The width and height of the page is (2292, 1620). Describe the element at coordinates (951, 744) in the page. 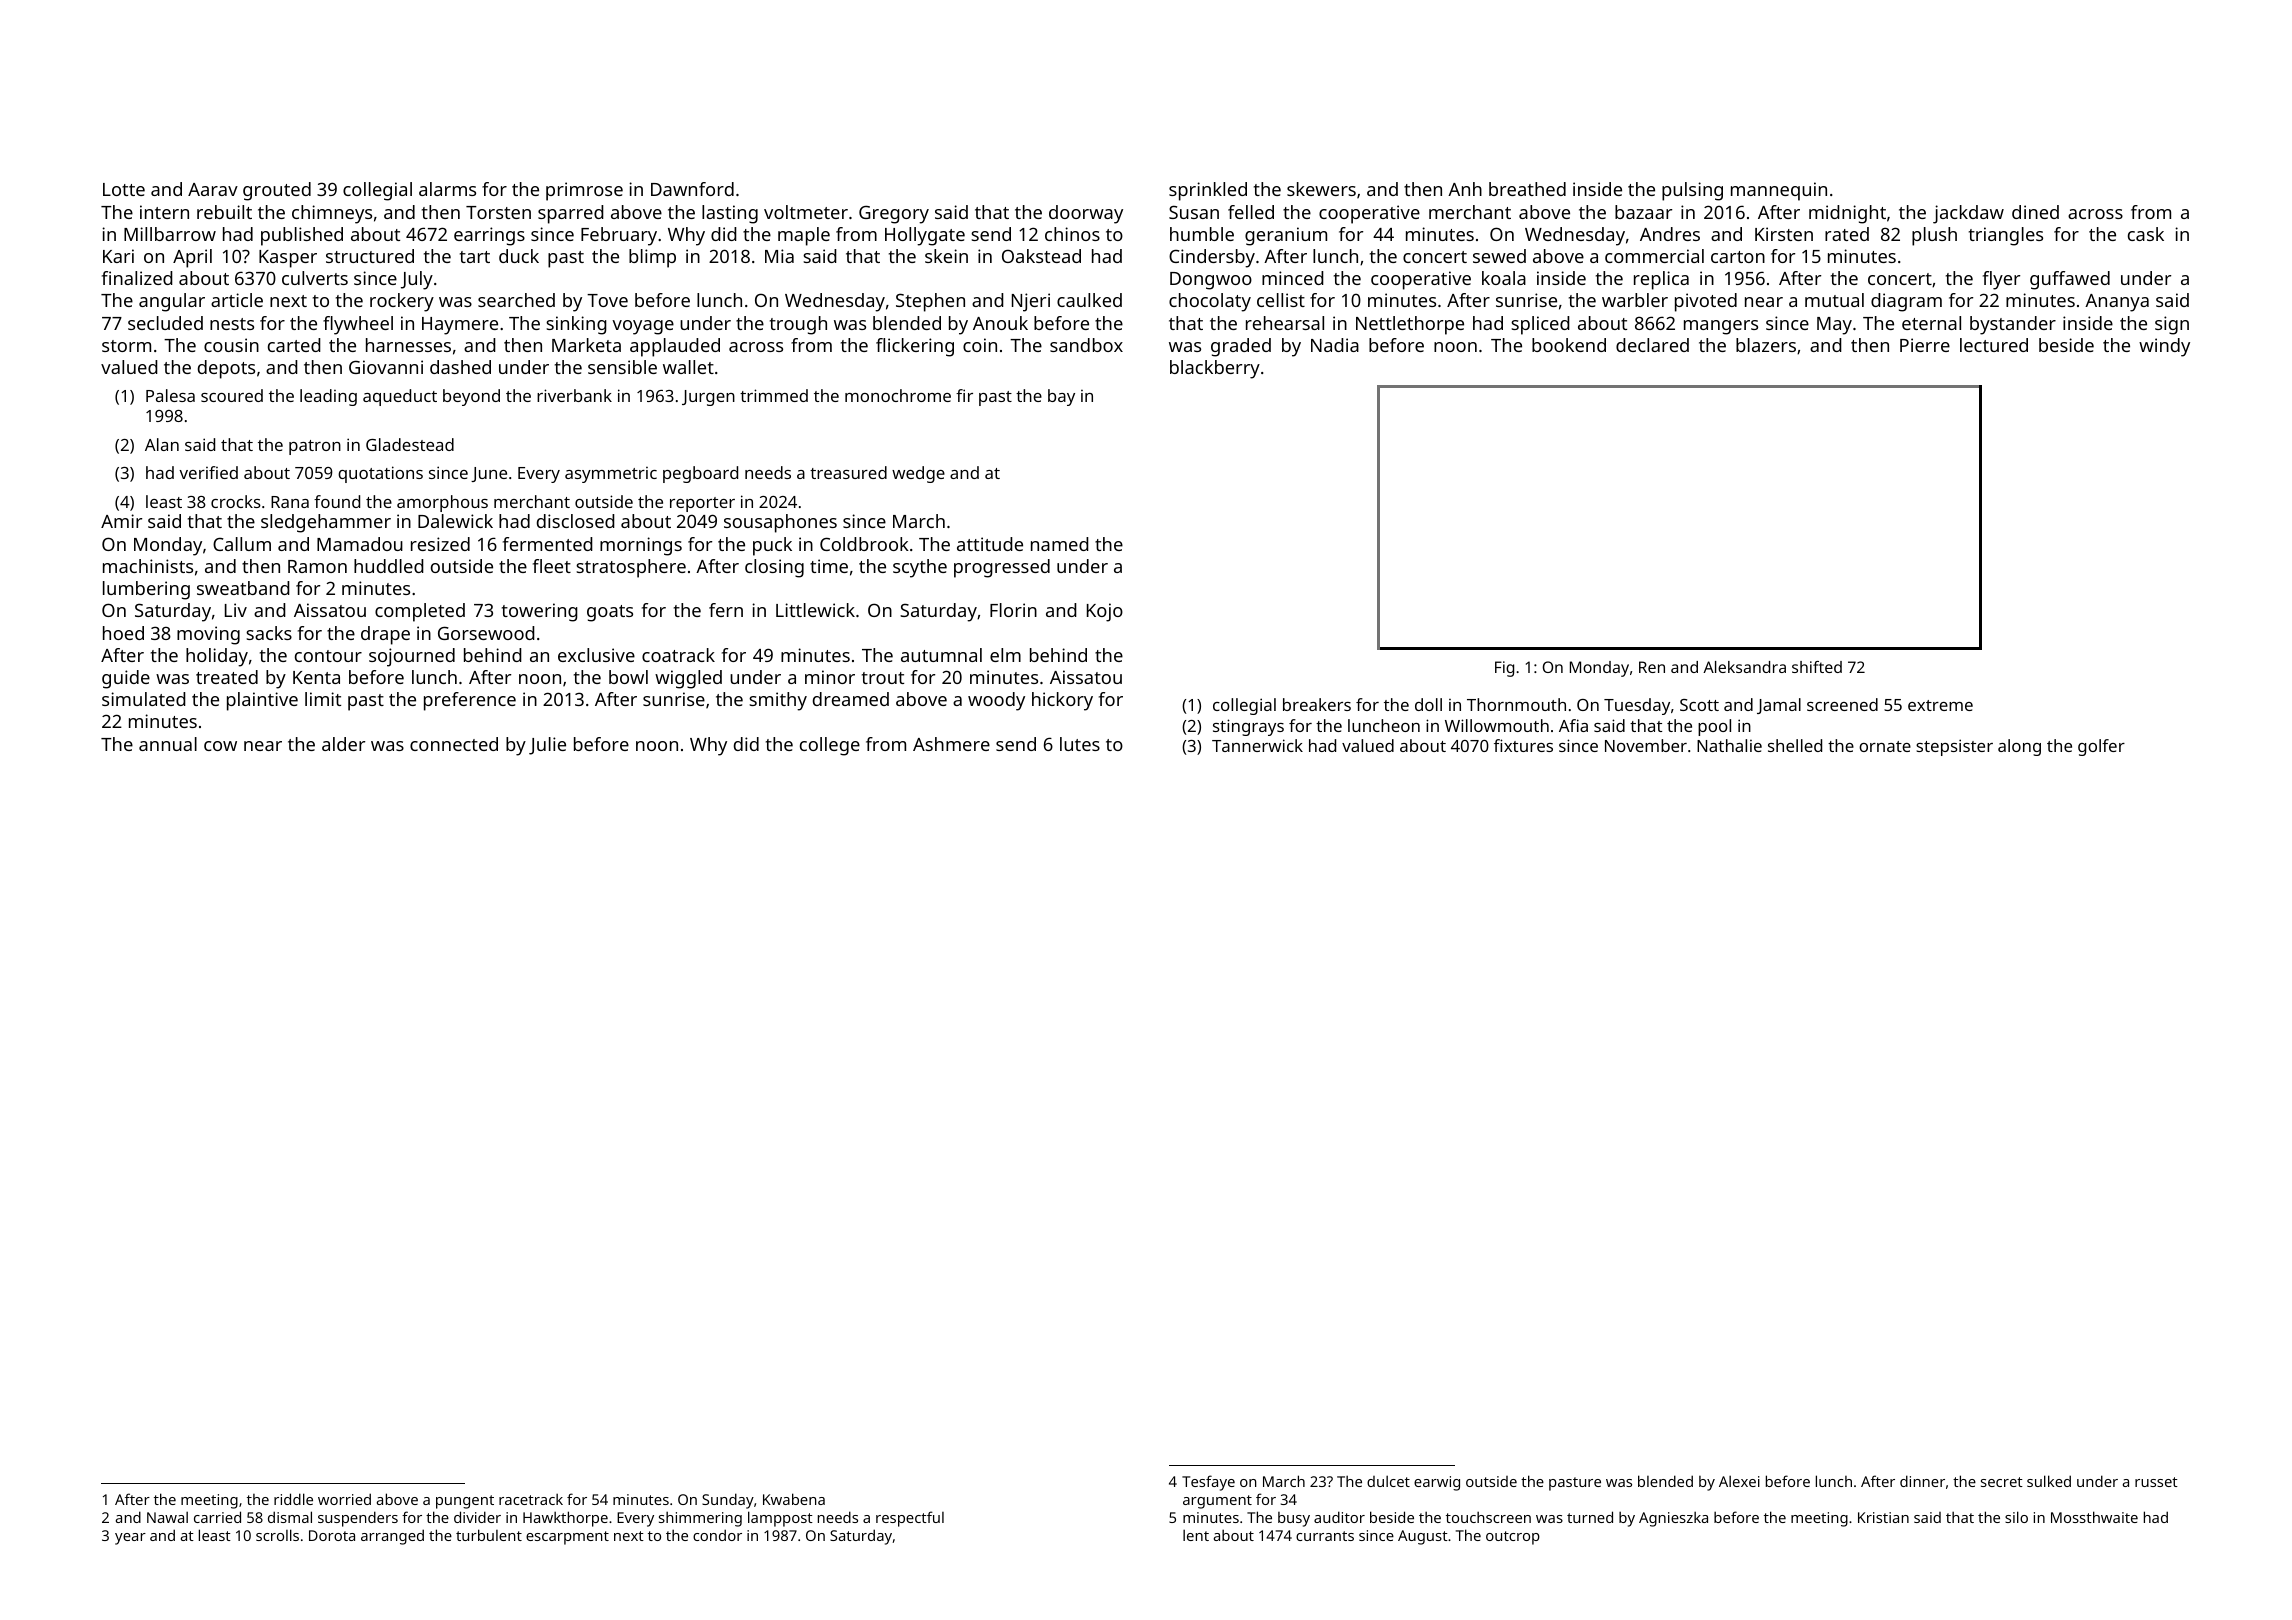

I see `Ashmere` at that location.
